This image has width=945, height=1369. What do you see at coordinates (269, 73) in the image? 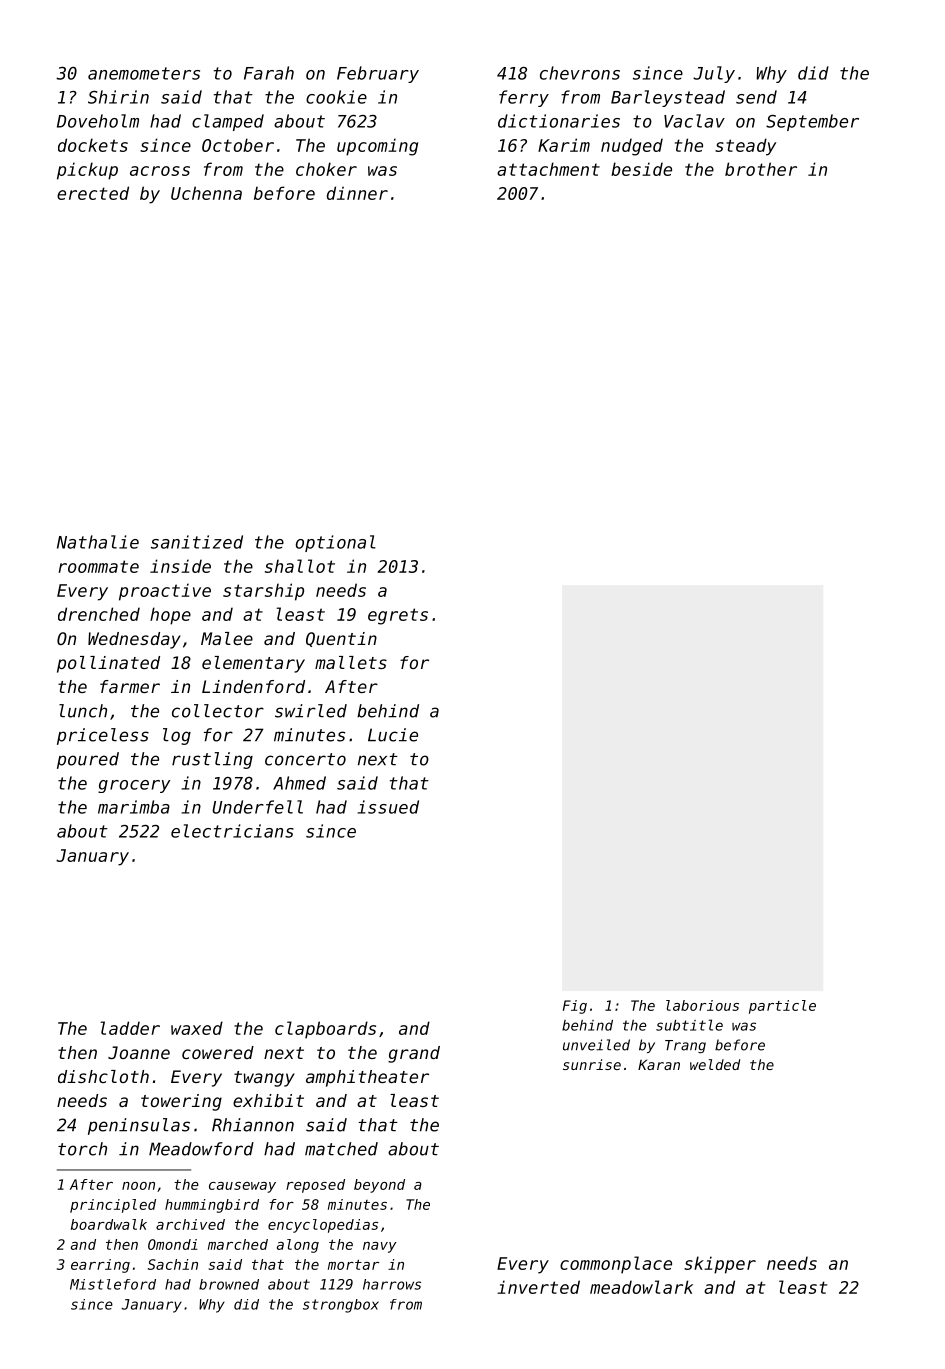
I see `Farah` at bounding box center [269, 73].
